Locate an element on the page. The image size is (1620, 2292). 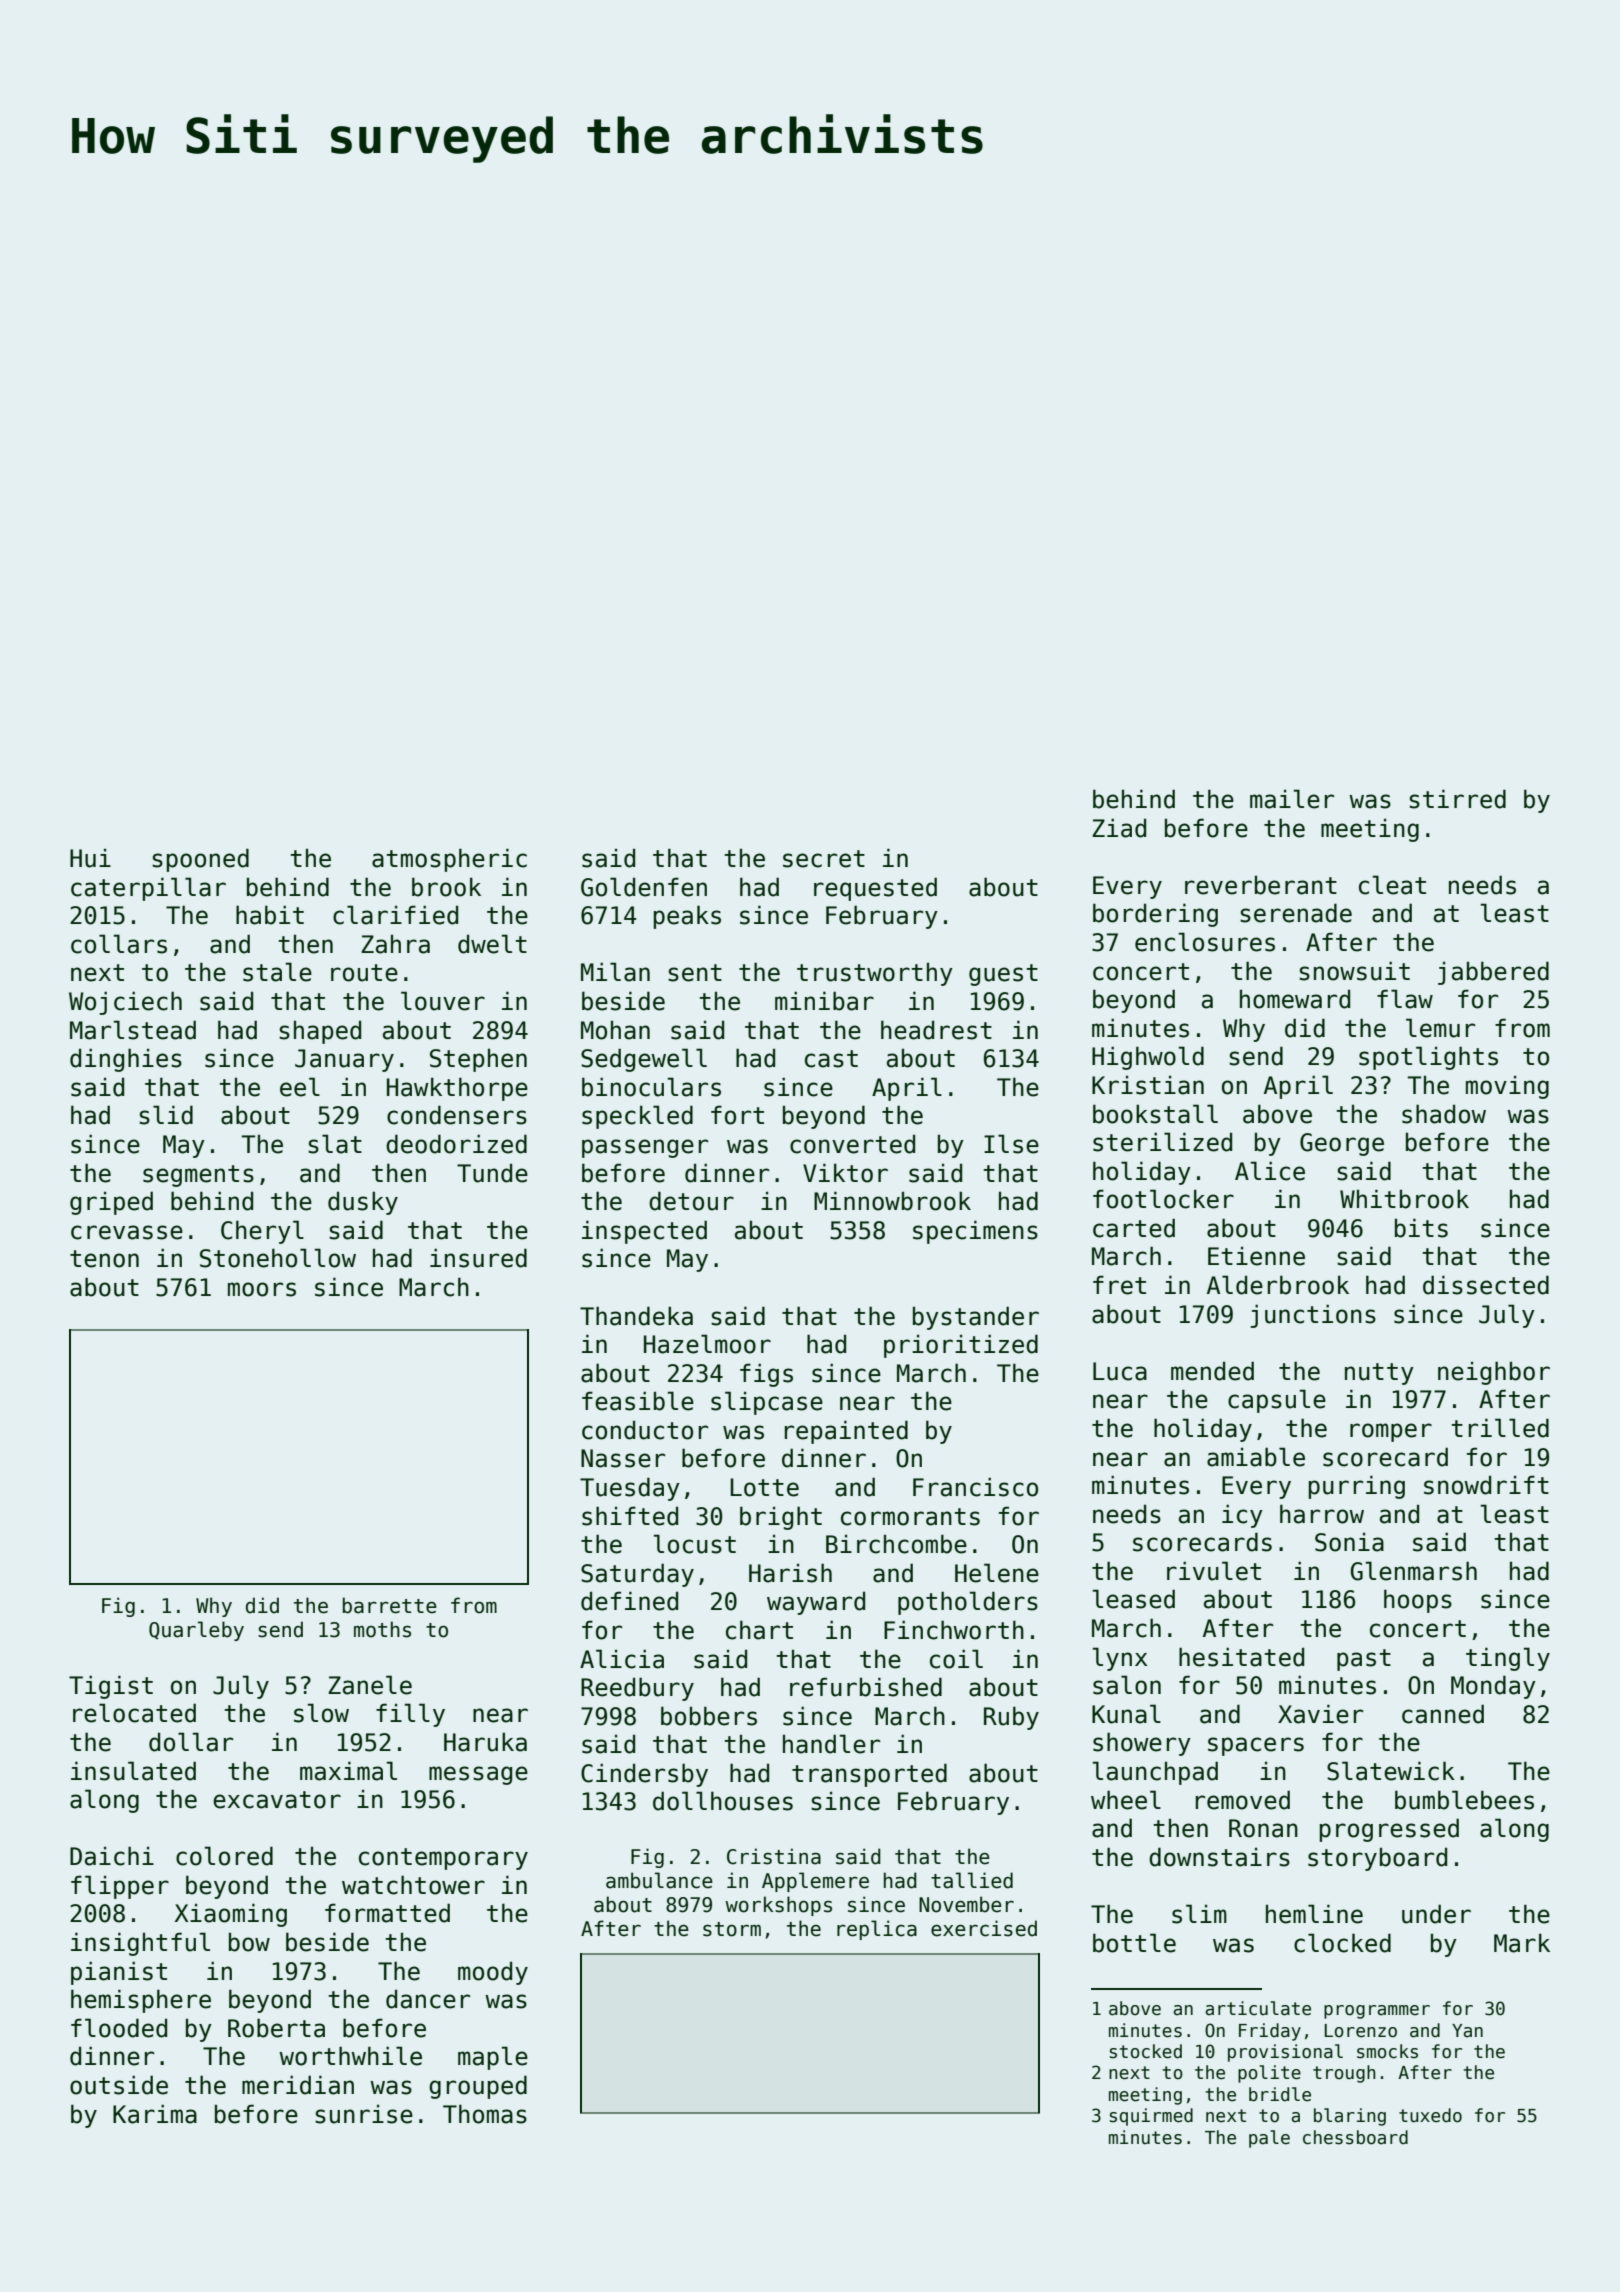
sunrise is located at coordinates (364, 2114).
